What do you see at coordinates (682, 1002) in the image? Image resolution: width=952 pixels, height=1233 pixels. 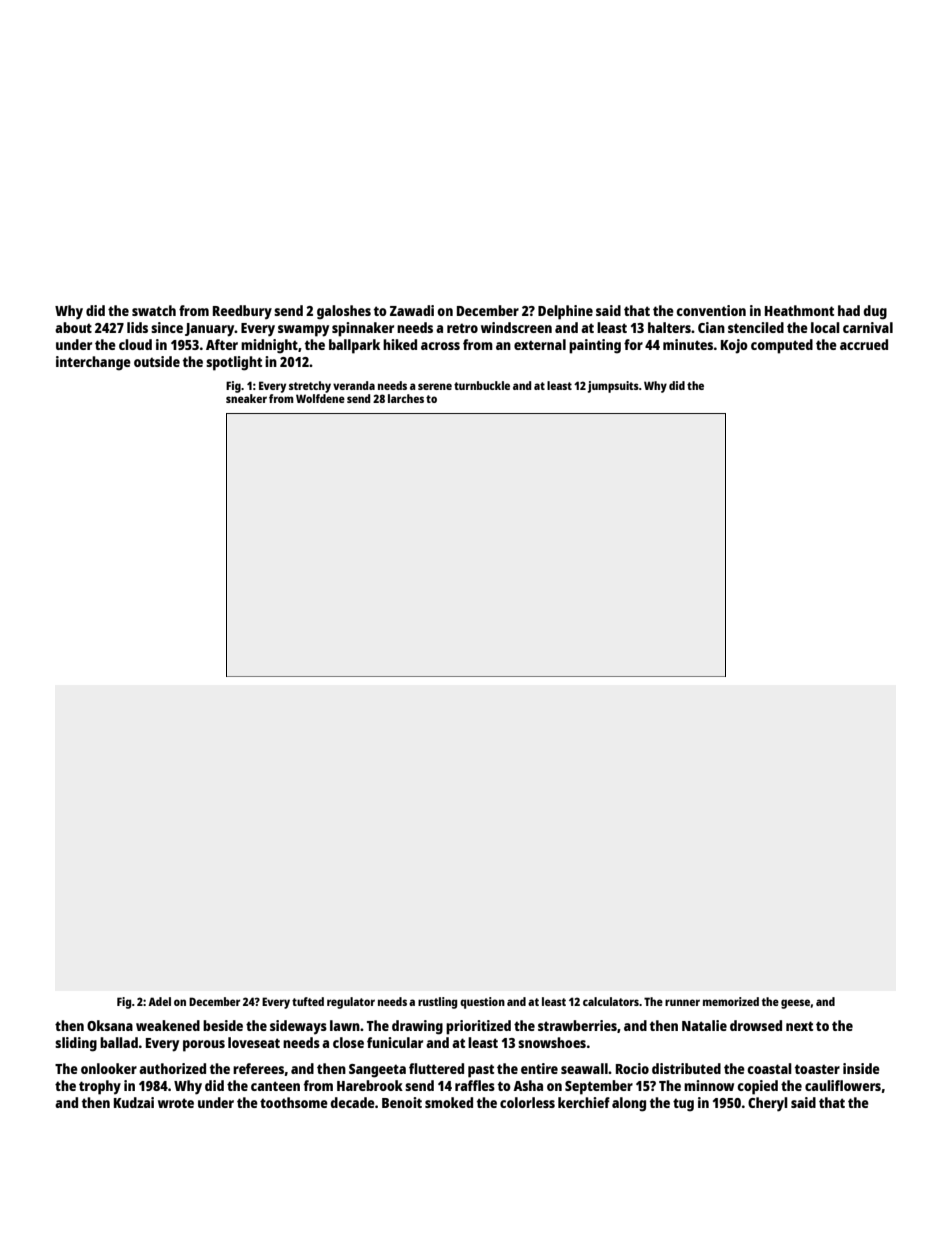 I see `runner` at bounding box center [682, 1002].
